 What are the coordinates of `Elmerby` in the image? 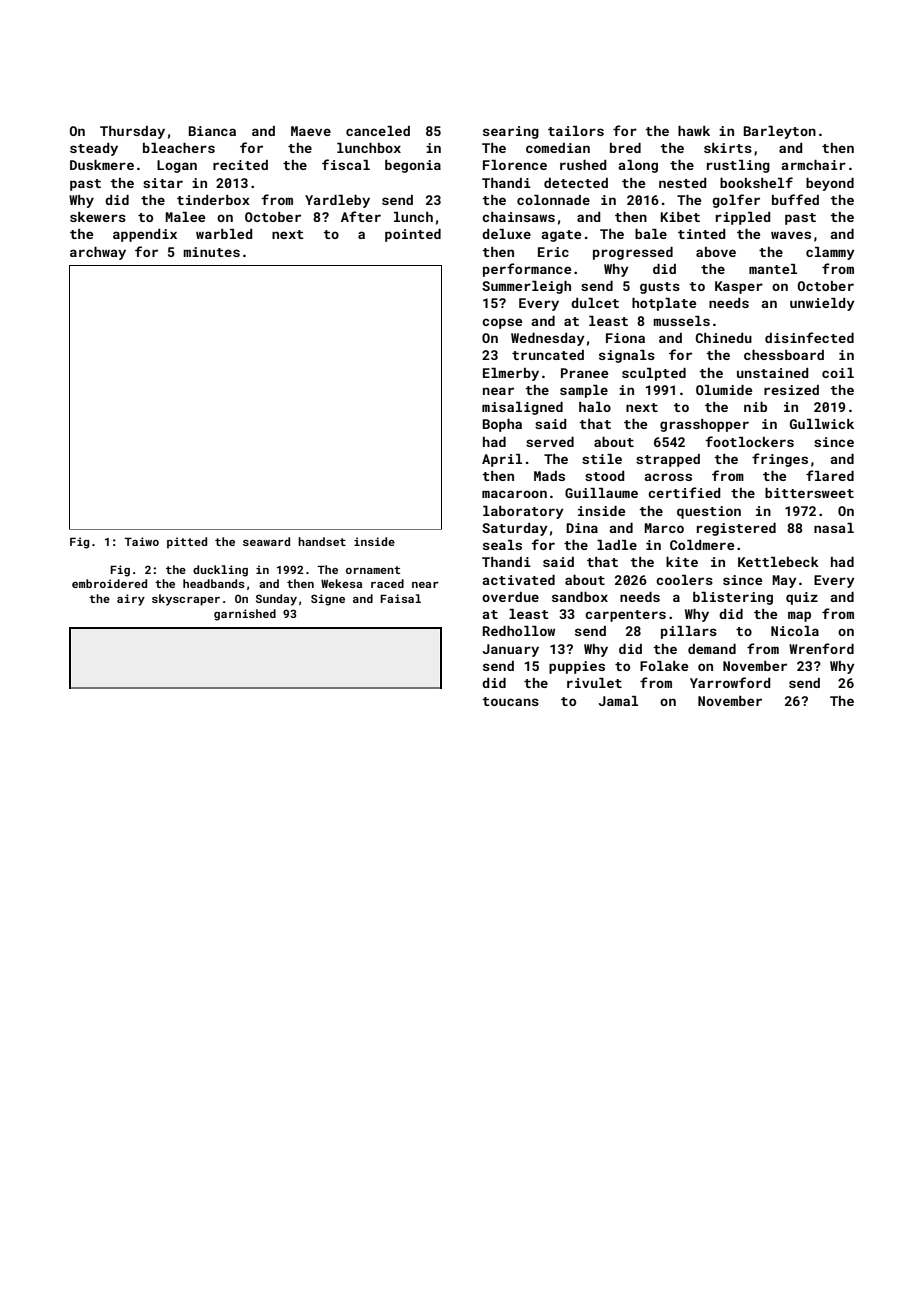 It's located at (511, 374).
